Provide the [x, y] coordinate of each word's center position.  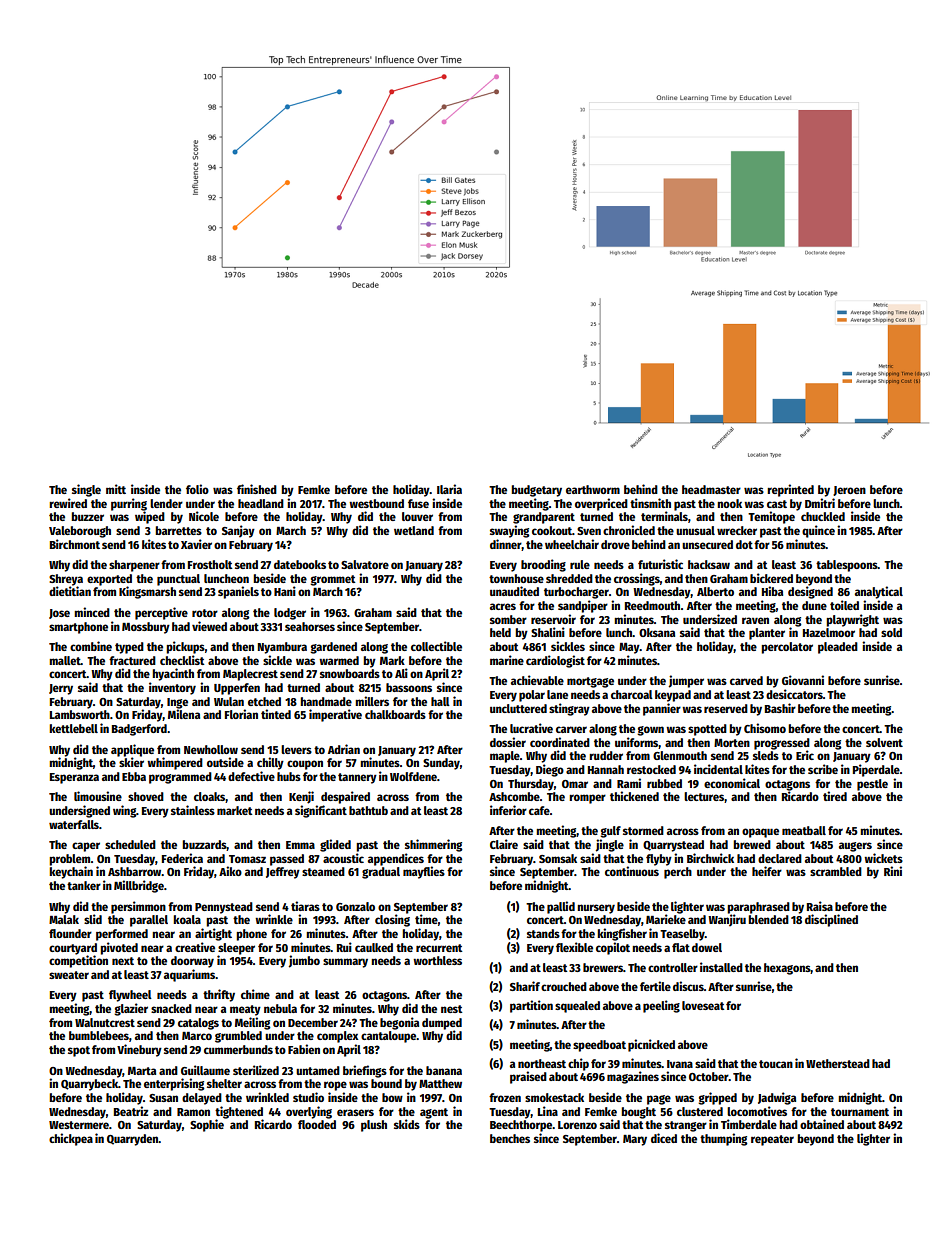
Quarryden [133, 1140]
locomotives [757, 1111]
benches [510, 1138]
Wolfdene [413, 776]
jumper [686, 681]
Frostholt [210, 564]
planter [767, 634]
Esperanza [74, 778]
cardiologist [555, 661]
